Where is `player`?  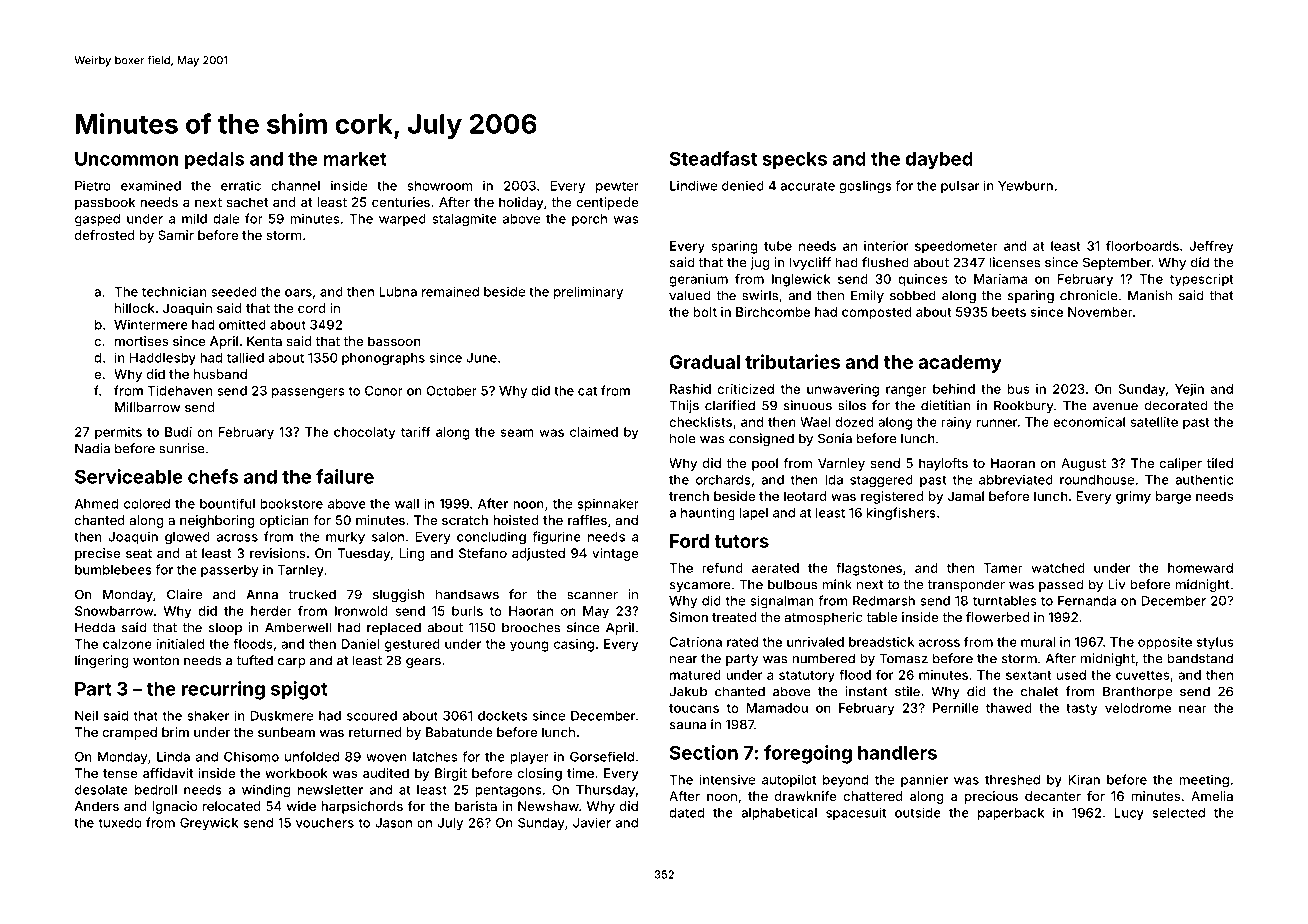 player is located at coordinates (529, 758).
